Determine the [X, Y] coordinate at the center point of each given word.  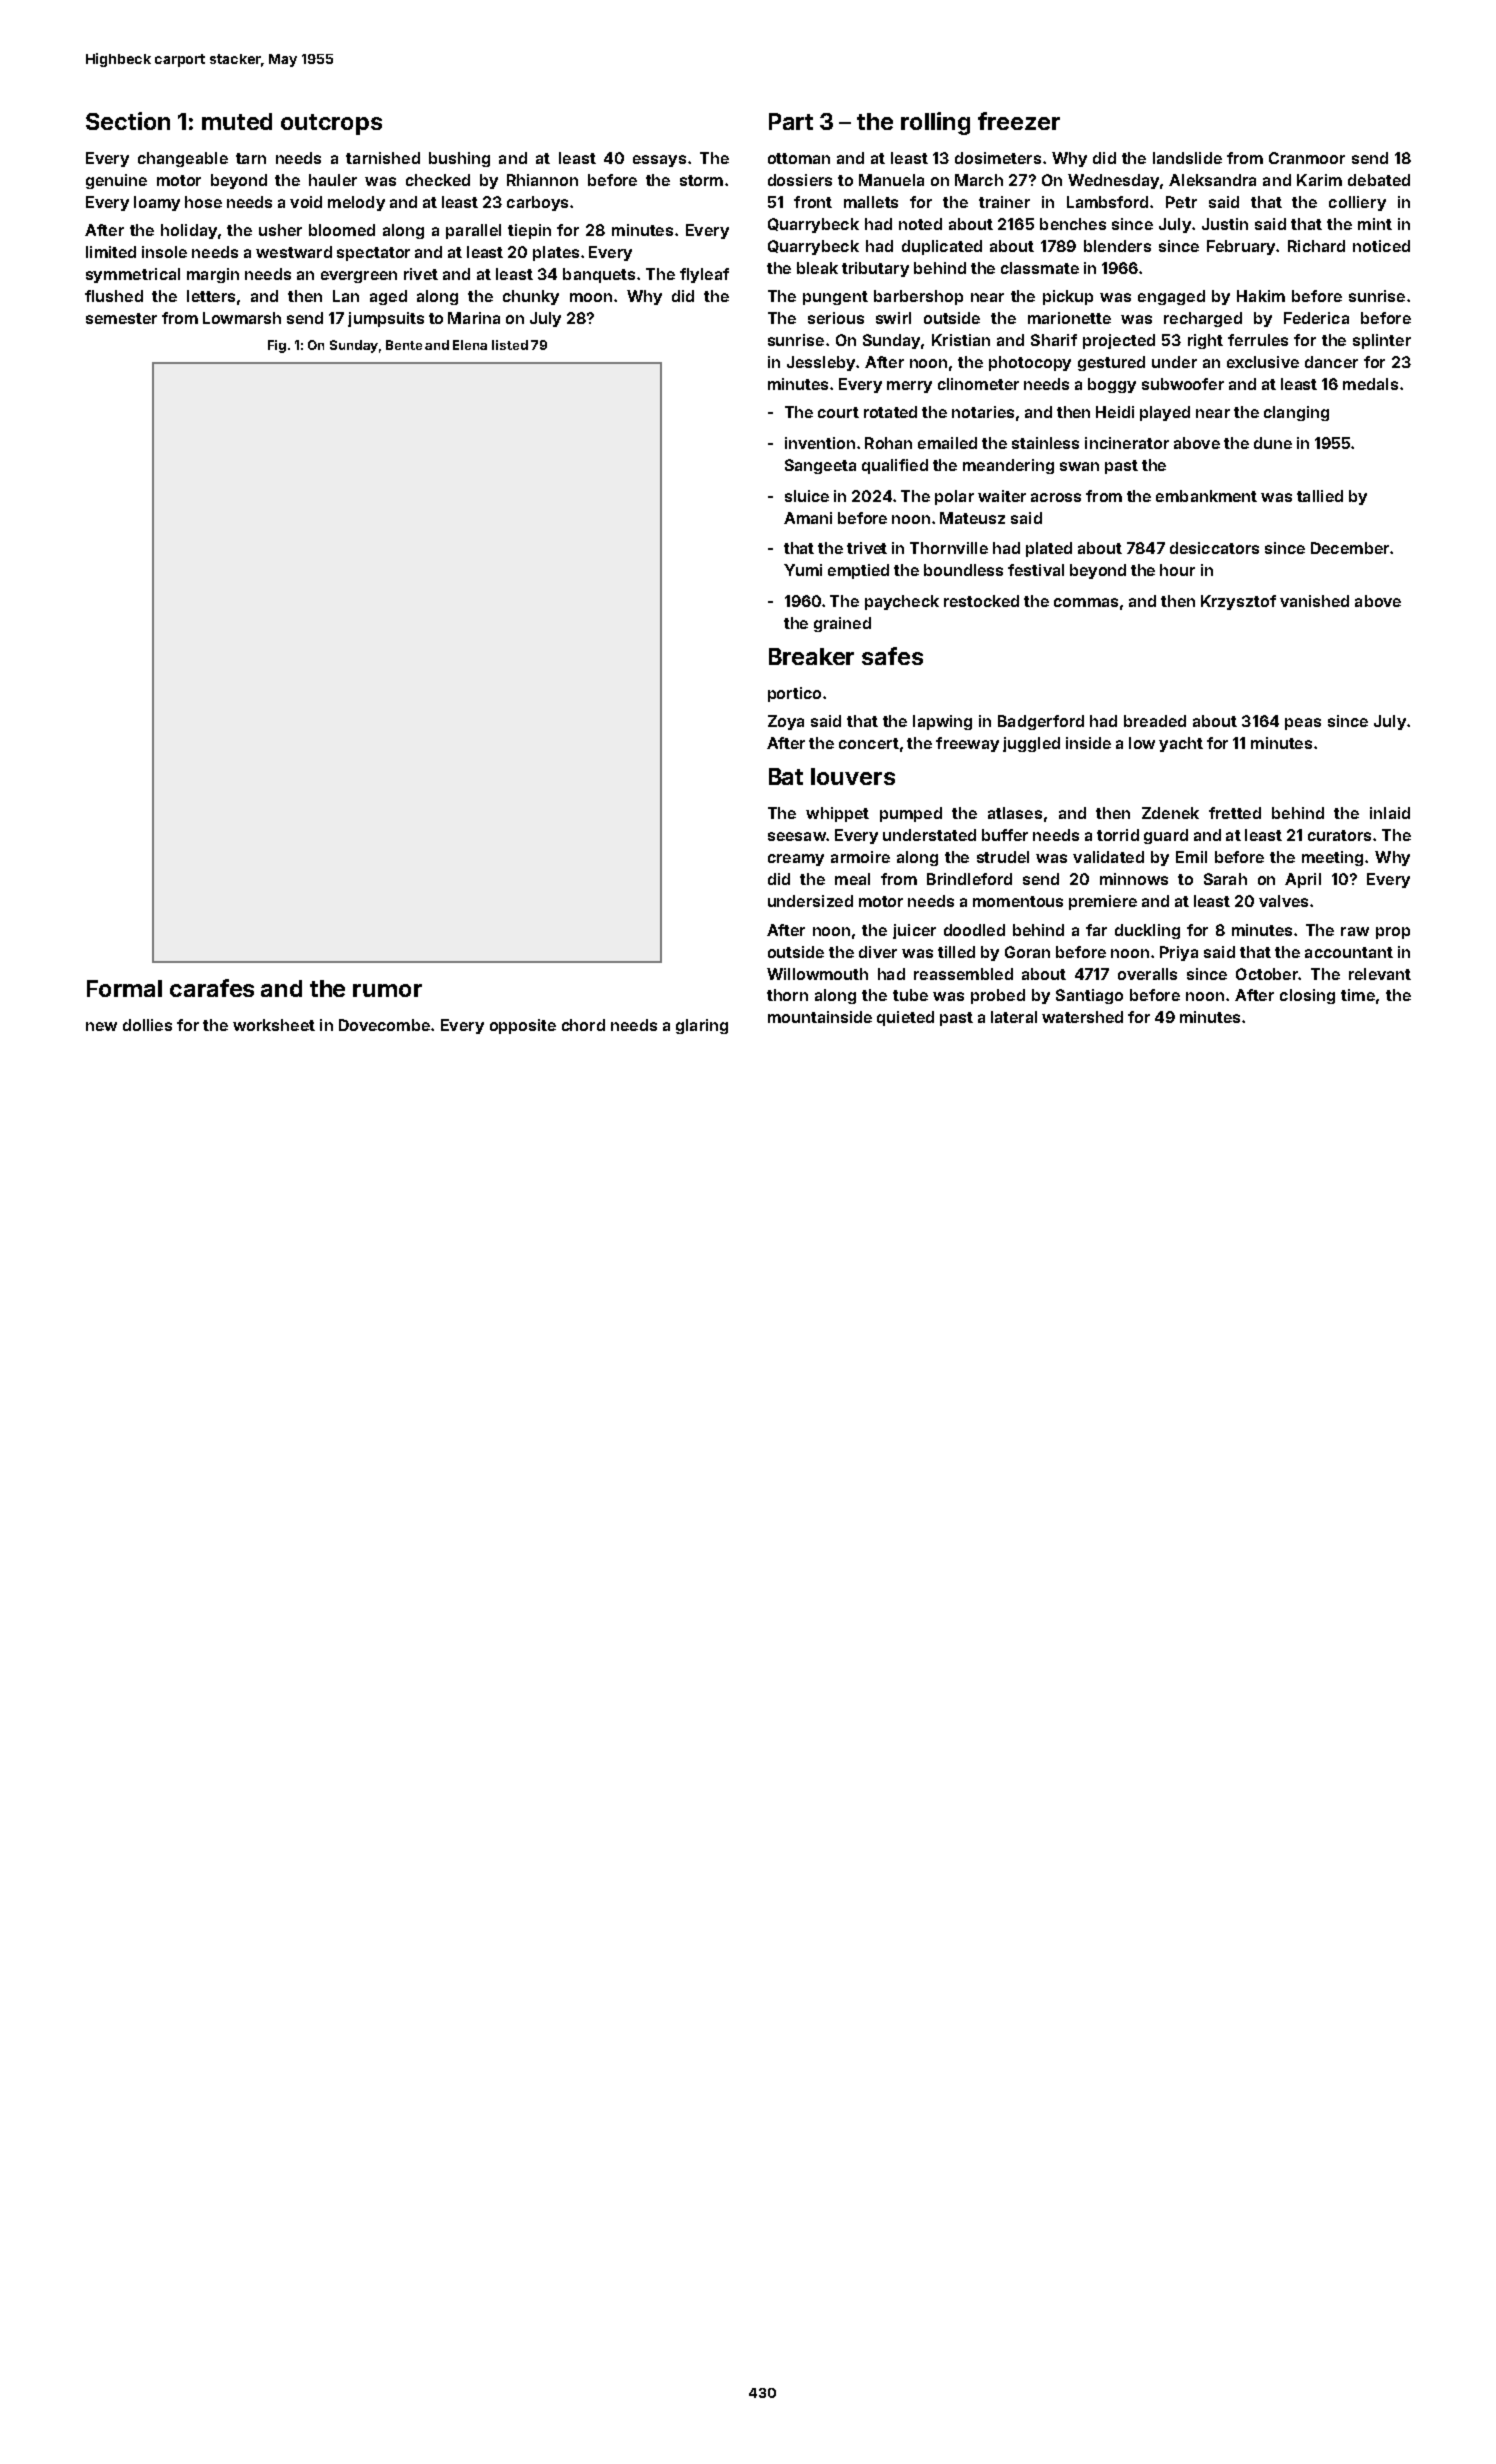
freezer [1019, 121]
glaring [702, 1026]
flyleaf [704, 275]
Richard [1316, 246]
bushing [459, 159]
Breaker [811, 656]
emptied [858, 571]
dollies [147, 1025]
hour [1177, 570]
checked [438, 180]
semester [121, 318]
